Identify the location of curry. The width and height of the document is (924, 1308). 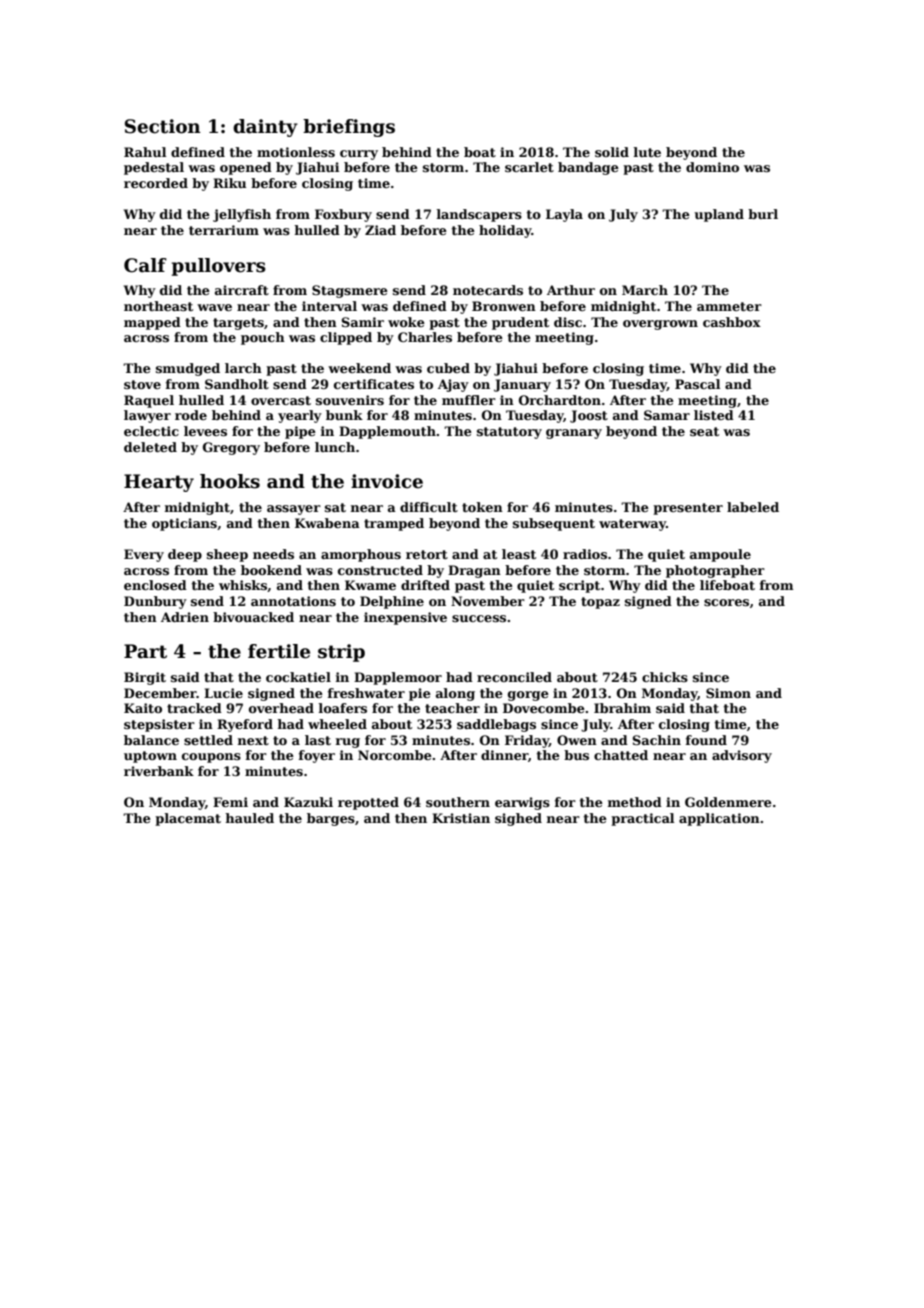
(359, 155).
